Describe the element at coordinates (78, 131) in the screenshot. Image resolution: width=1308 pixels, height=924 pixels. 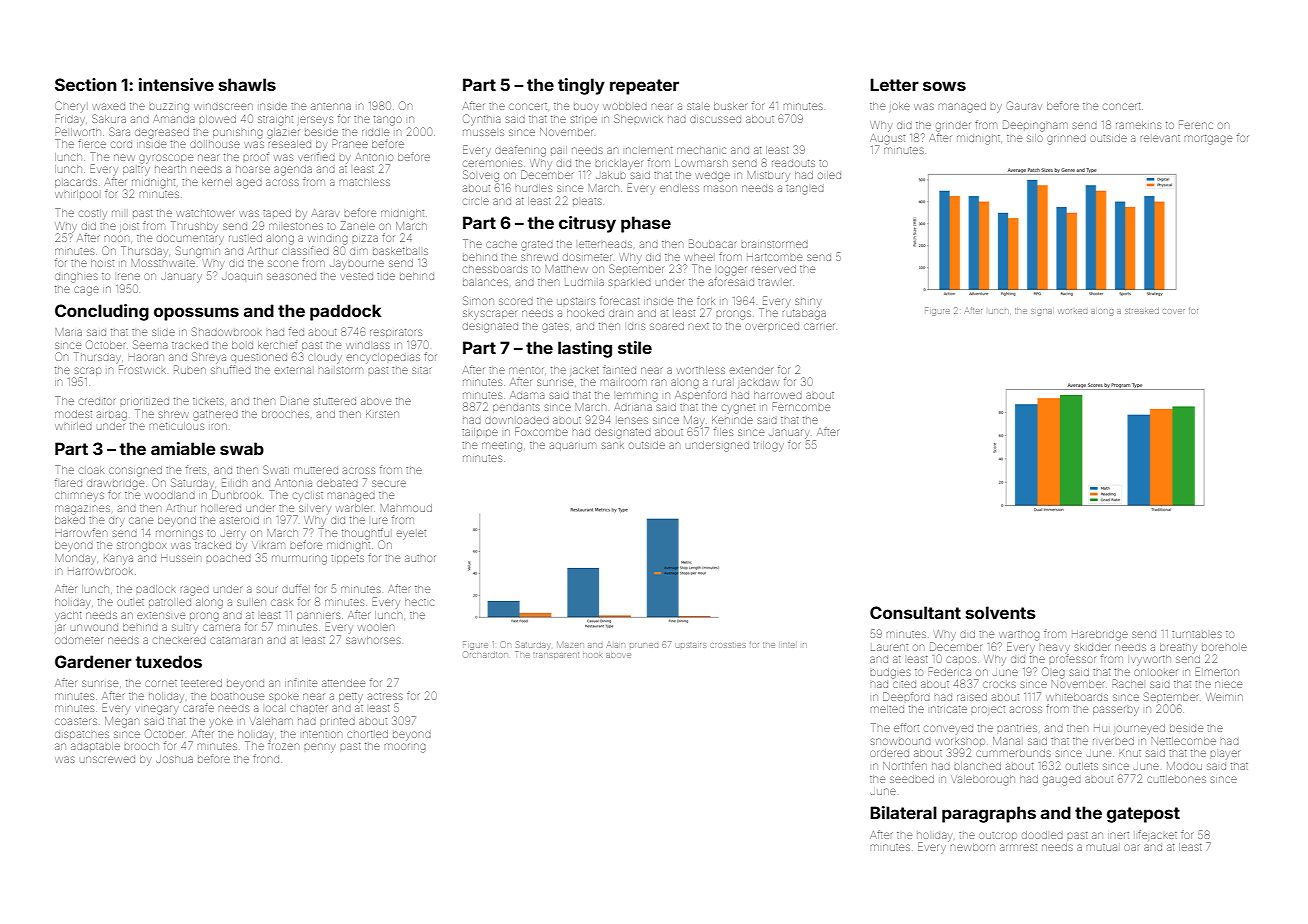
I see `Pellworth` at that location.
